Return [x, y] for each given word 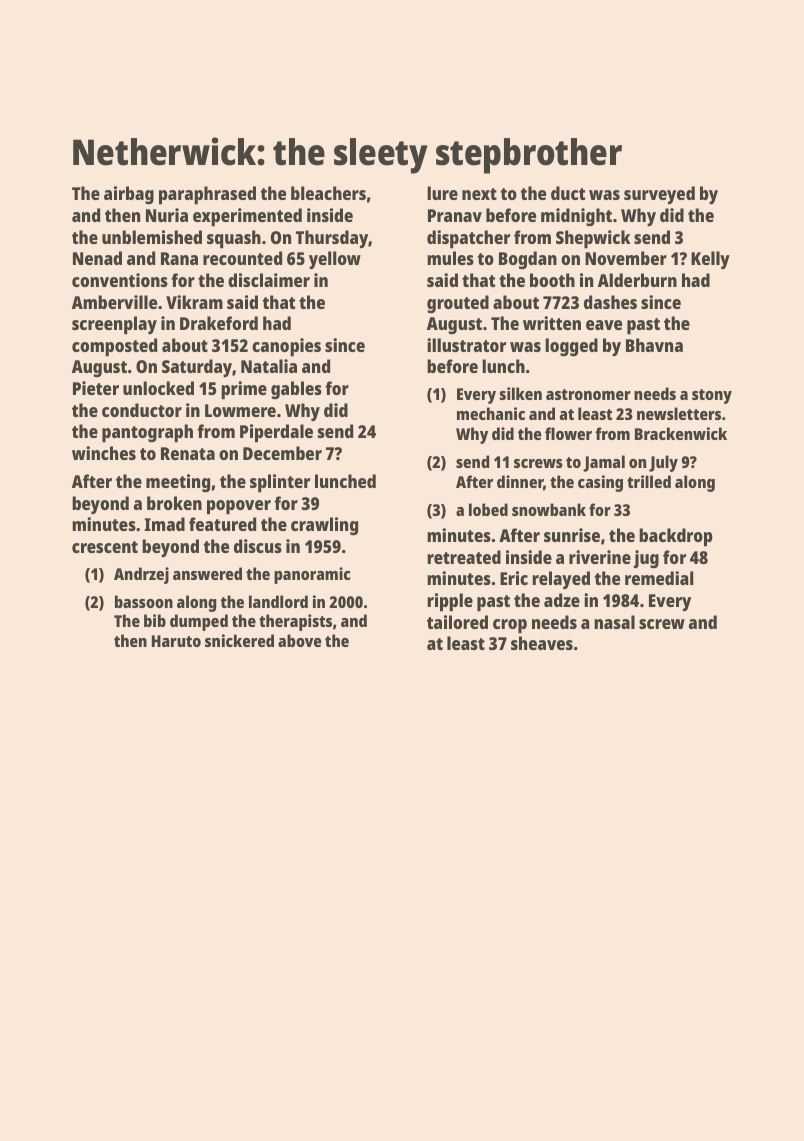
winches [104, 453]
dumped [199, 622]
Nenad [97, 258]
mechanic [491, 413]
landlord [278, 601]
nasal [614, 622]
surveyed [659, 195]
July [663, 463]
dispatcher [468, 239]
